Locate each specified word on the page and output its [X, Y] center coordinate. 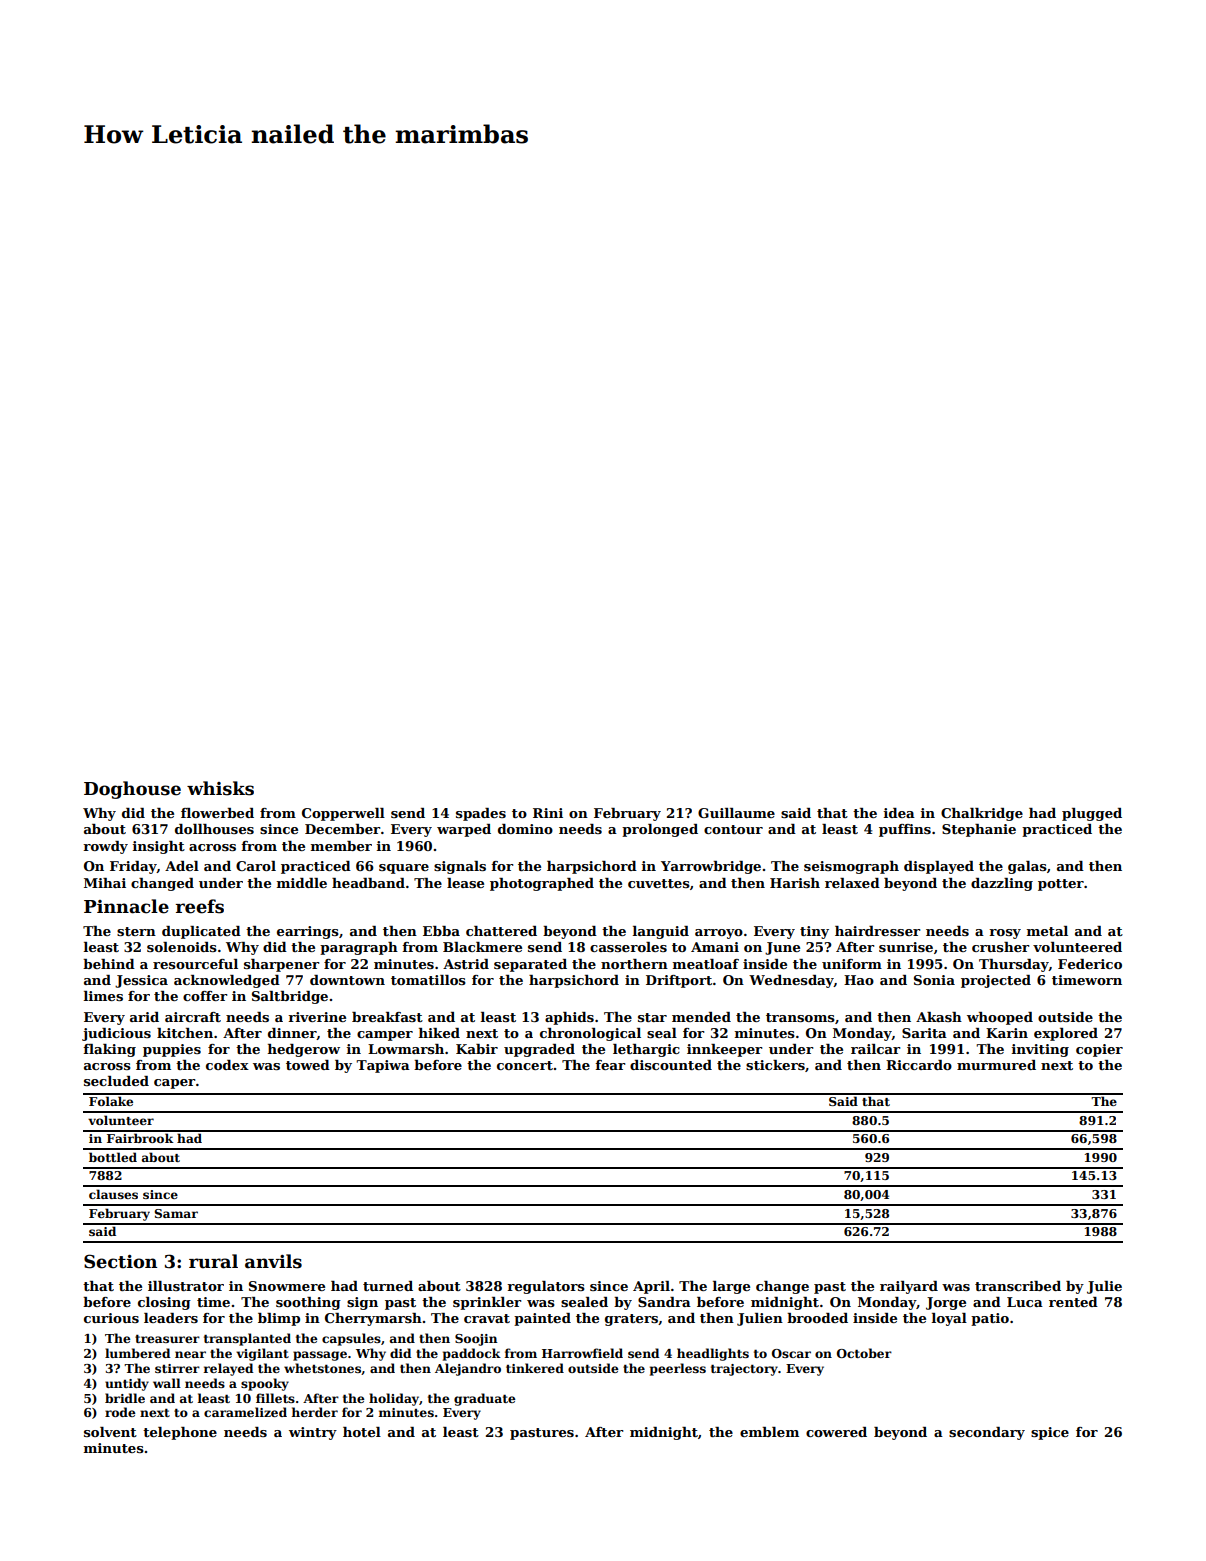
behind [109, 964]
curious [111, 1318]
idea [899, 813]
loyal [949, 1319]
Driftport [679, 981]
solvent [110, 1432]
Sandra [664, 1302]
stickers [775, 1065]
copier [1099, 1050]
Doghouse [132, 790]
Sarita [924, 1033]
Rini [548, 813]
